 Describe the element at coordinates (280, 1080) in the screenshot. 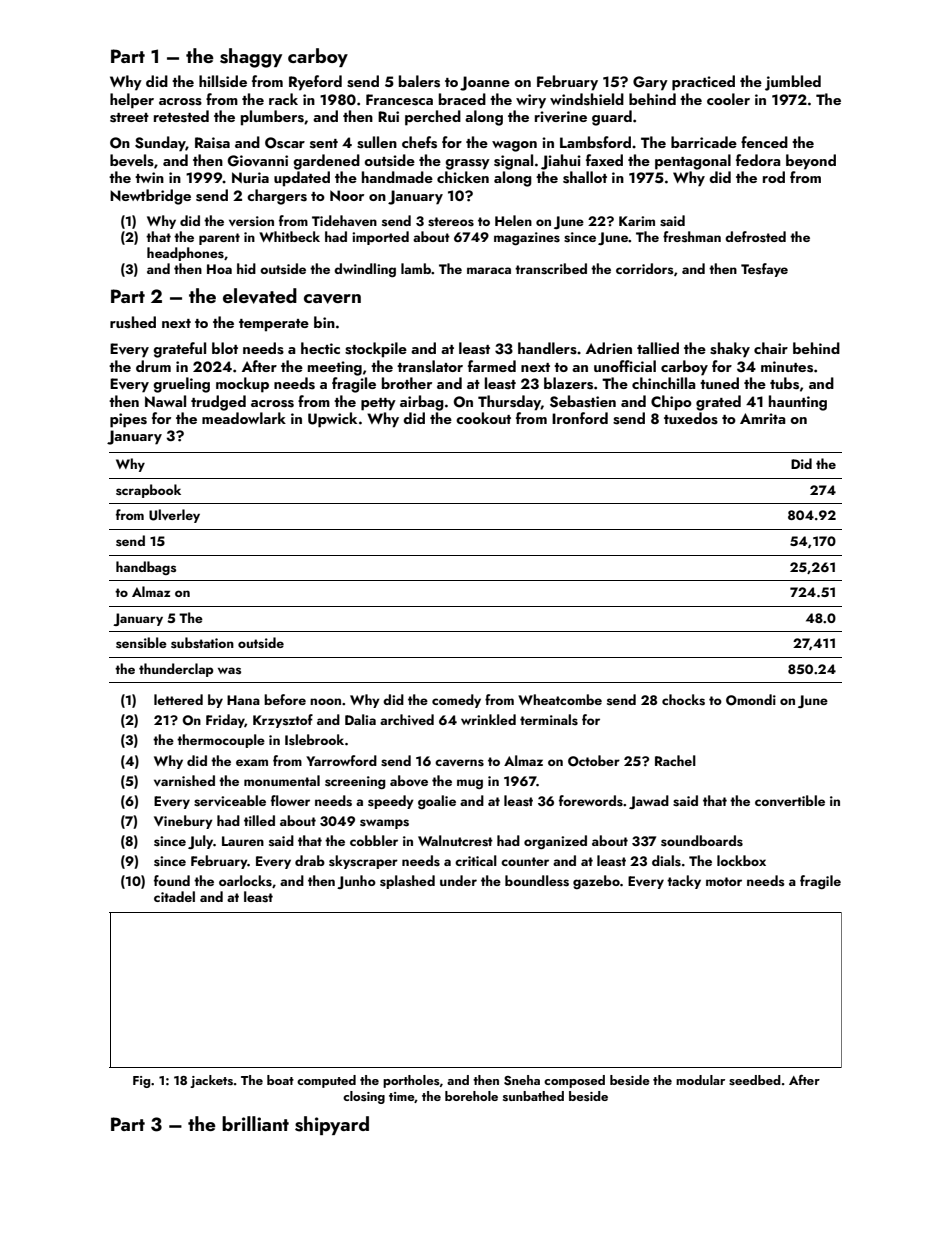

I see `boat` at that location.
